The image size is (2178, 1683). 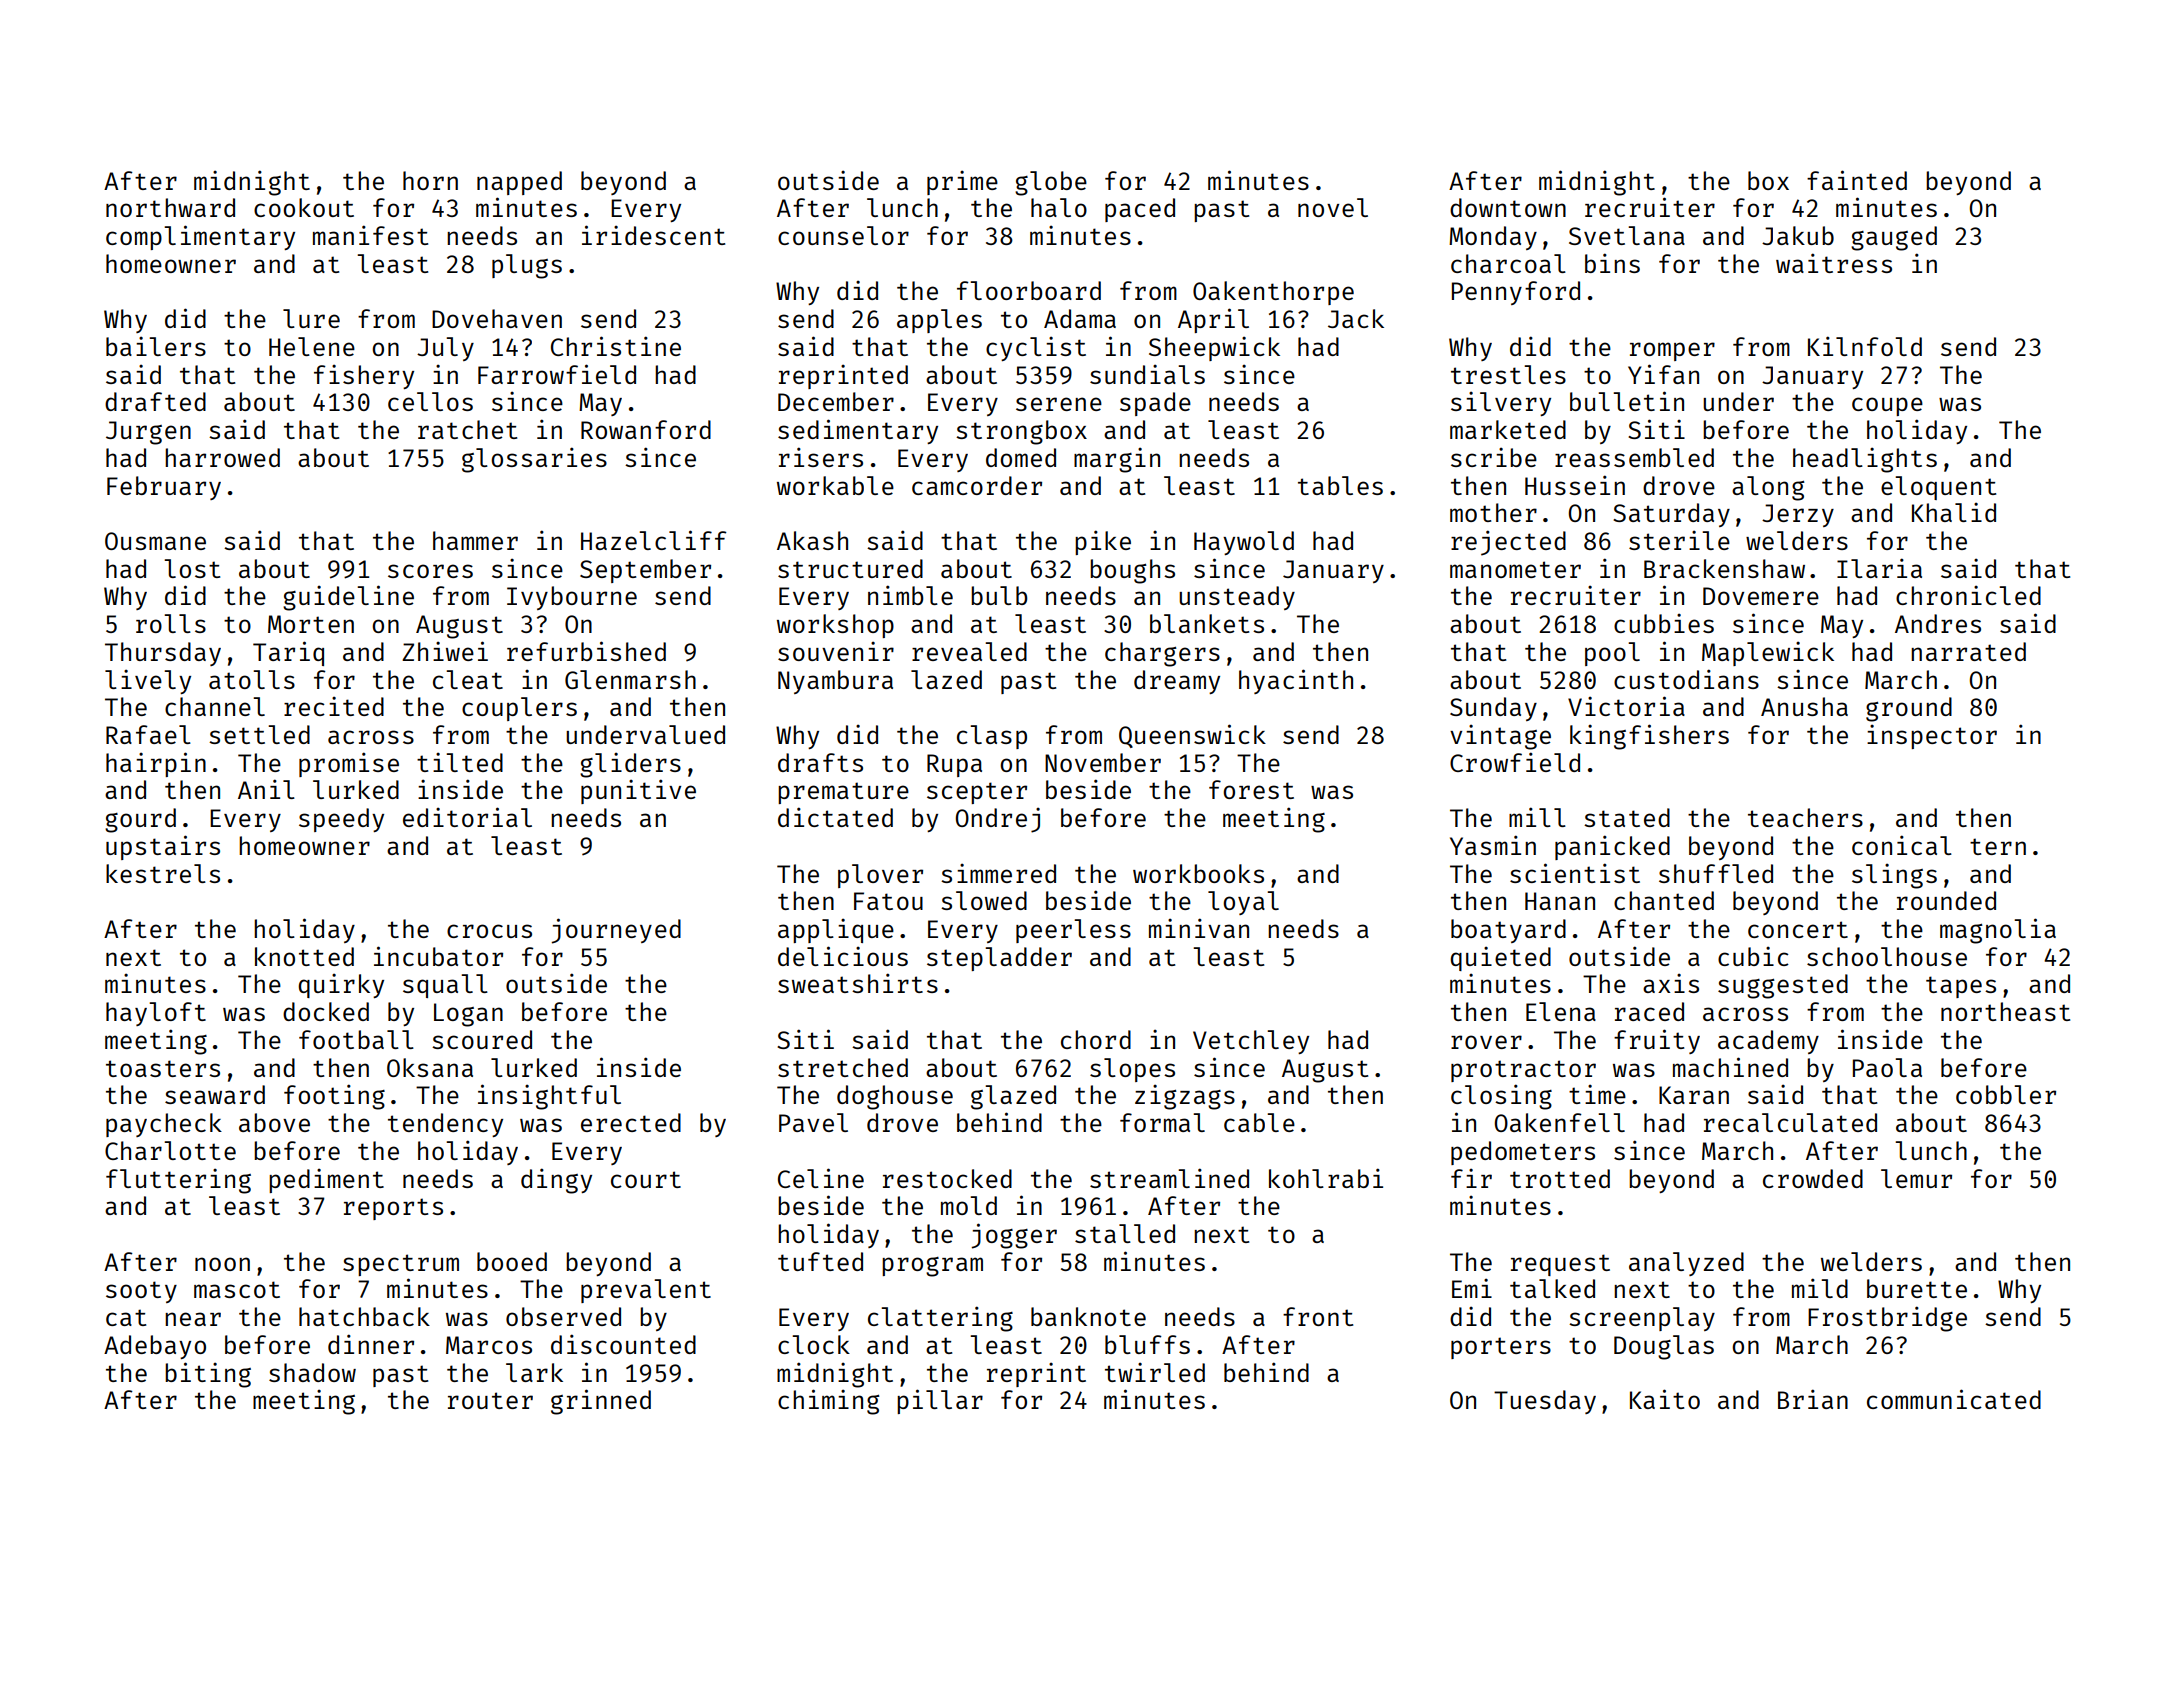 What do you see at coordinates (1887, 406) in the screenshot?
I see `coupe` at bounding box center [1887, 406].
